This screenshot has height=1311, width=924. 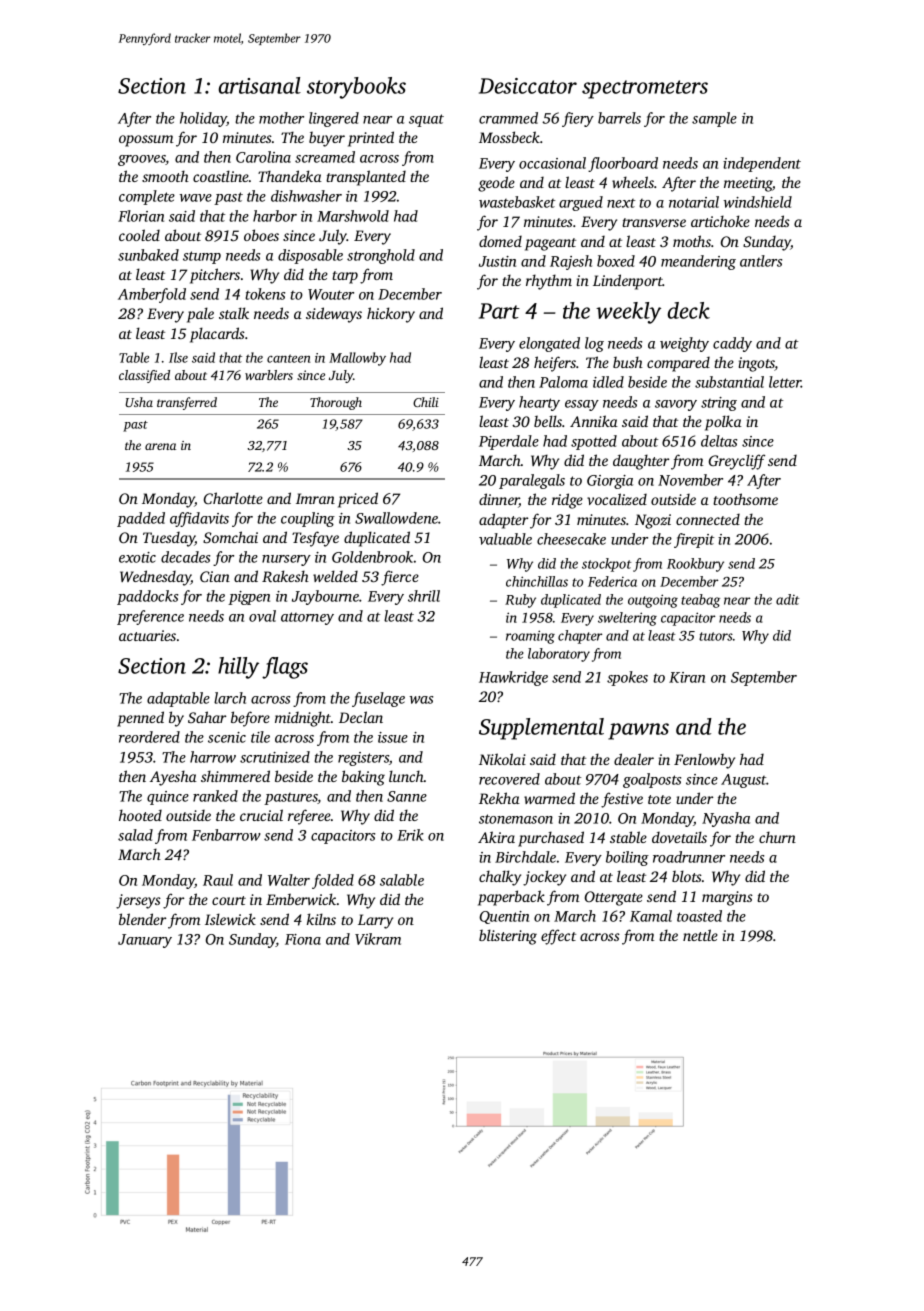 What do you see at coordinates (336, 403) in the screenshot?
I see `Thorough` at bounding box center [336, 403].
